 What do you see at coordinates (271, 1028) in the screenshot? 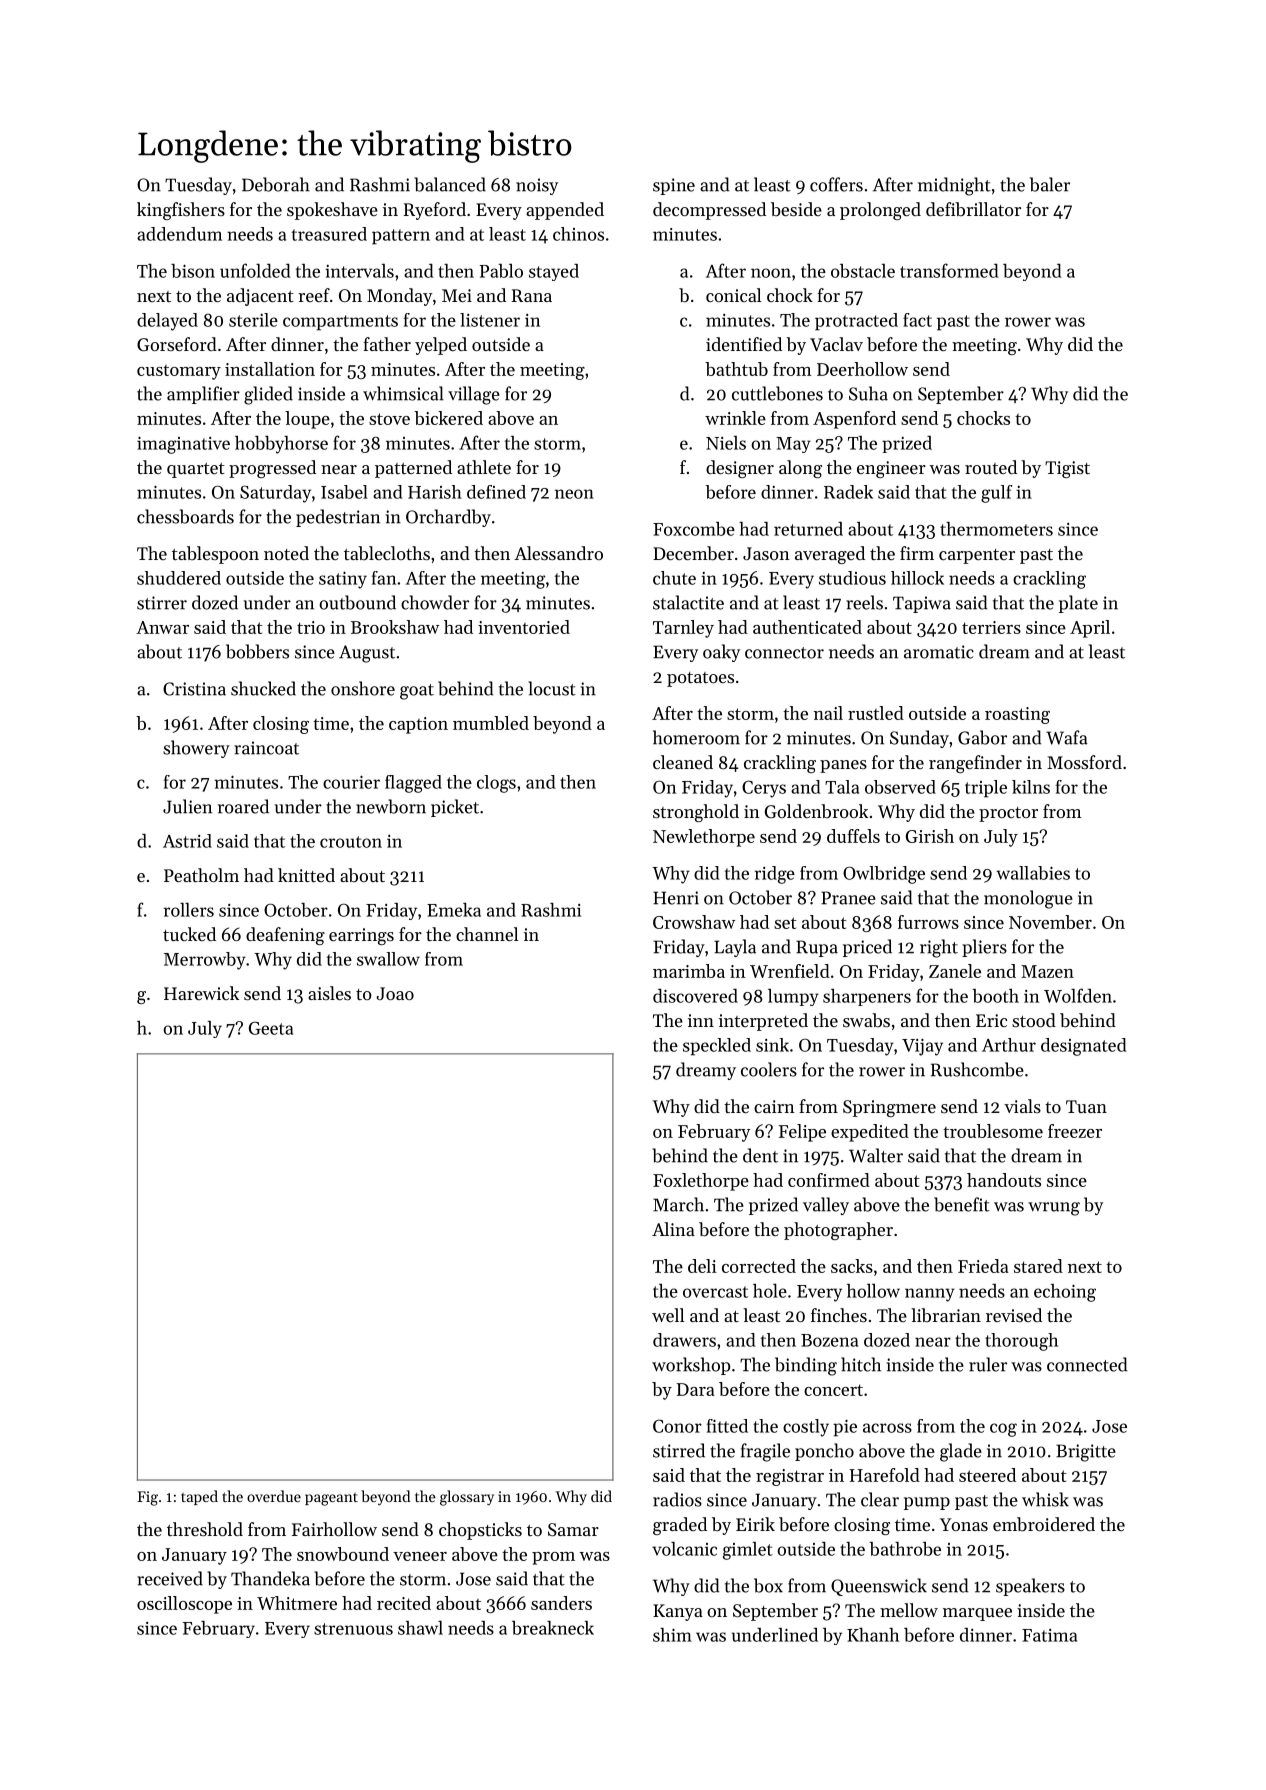
I see `Geeta` at bounding box center [271, 1028].
